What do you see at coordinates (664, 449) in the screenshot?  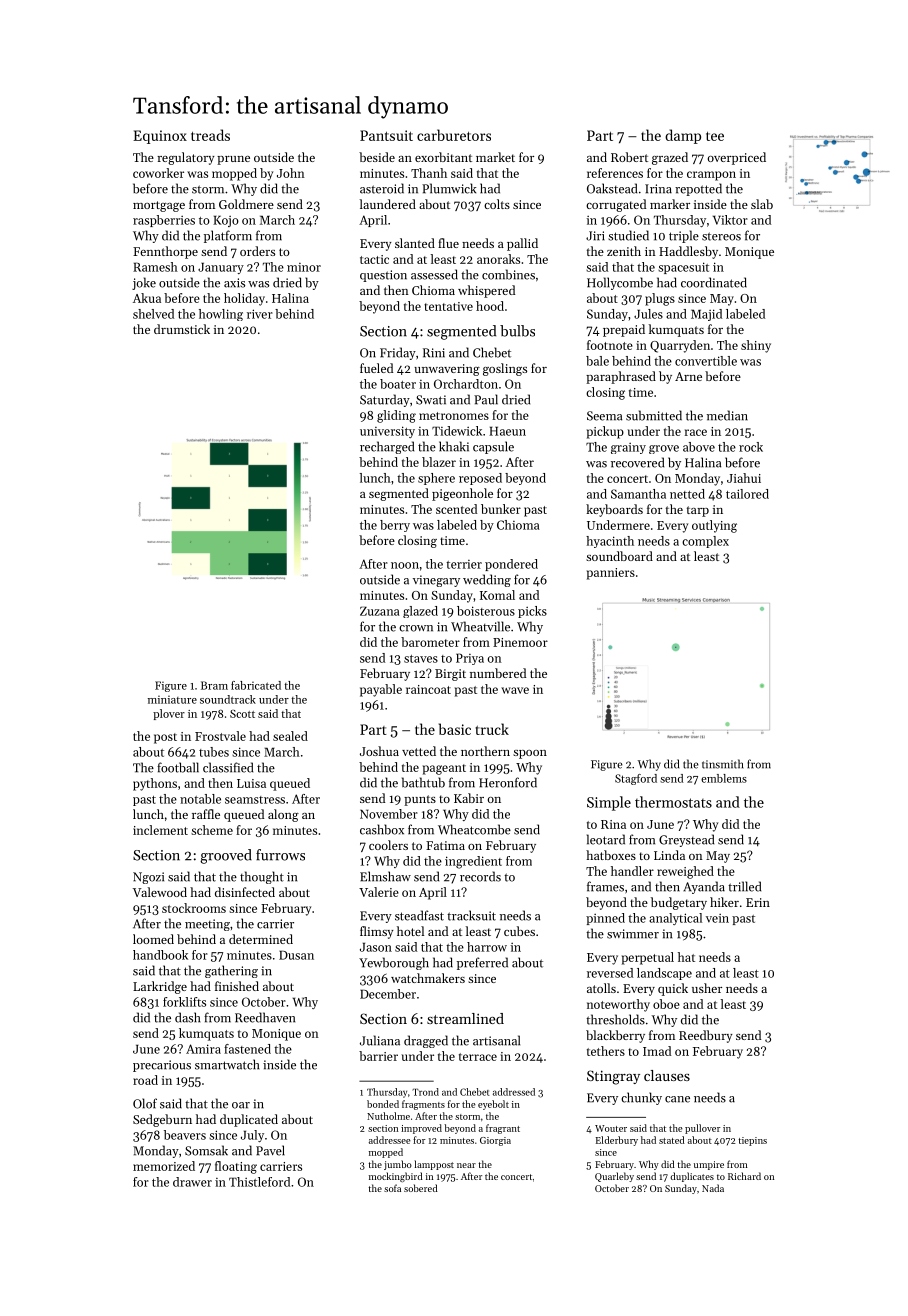 I see `grove` at bounding box center [664, 449].
